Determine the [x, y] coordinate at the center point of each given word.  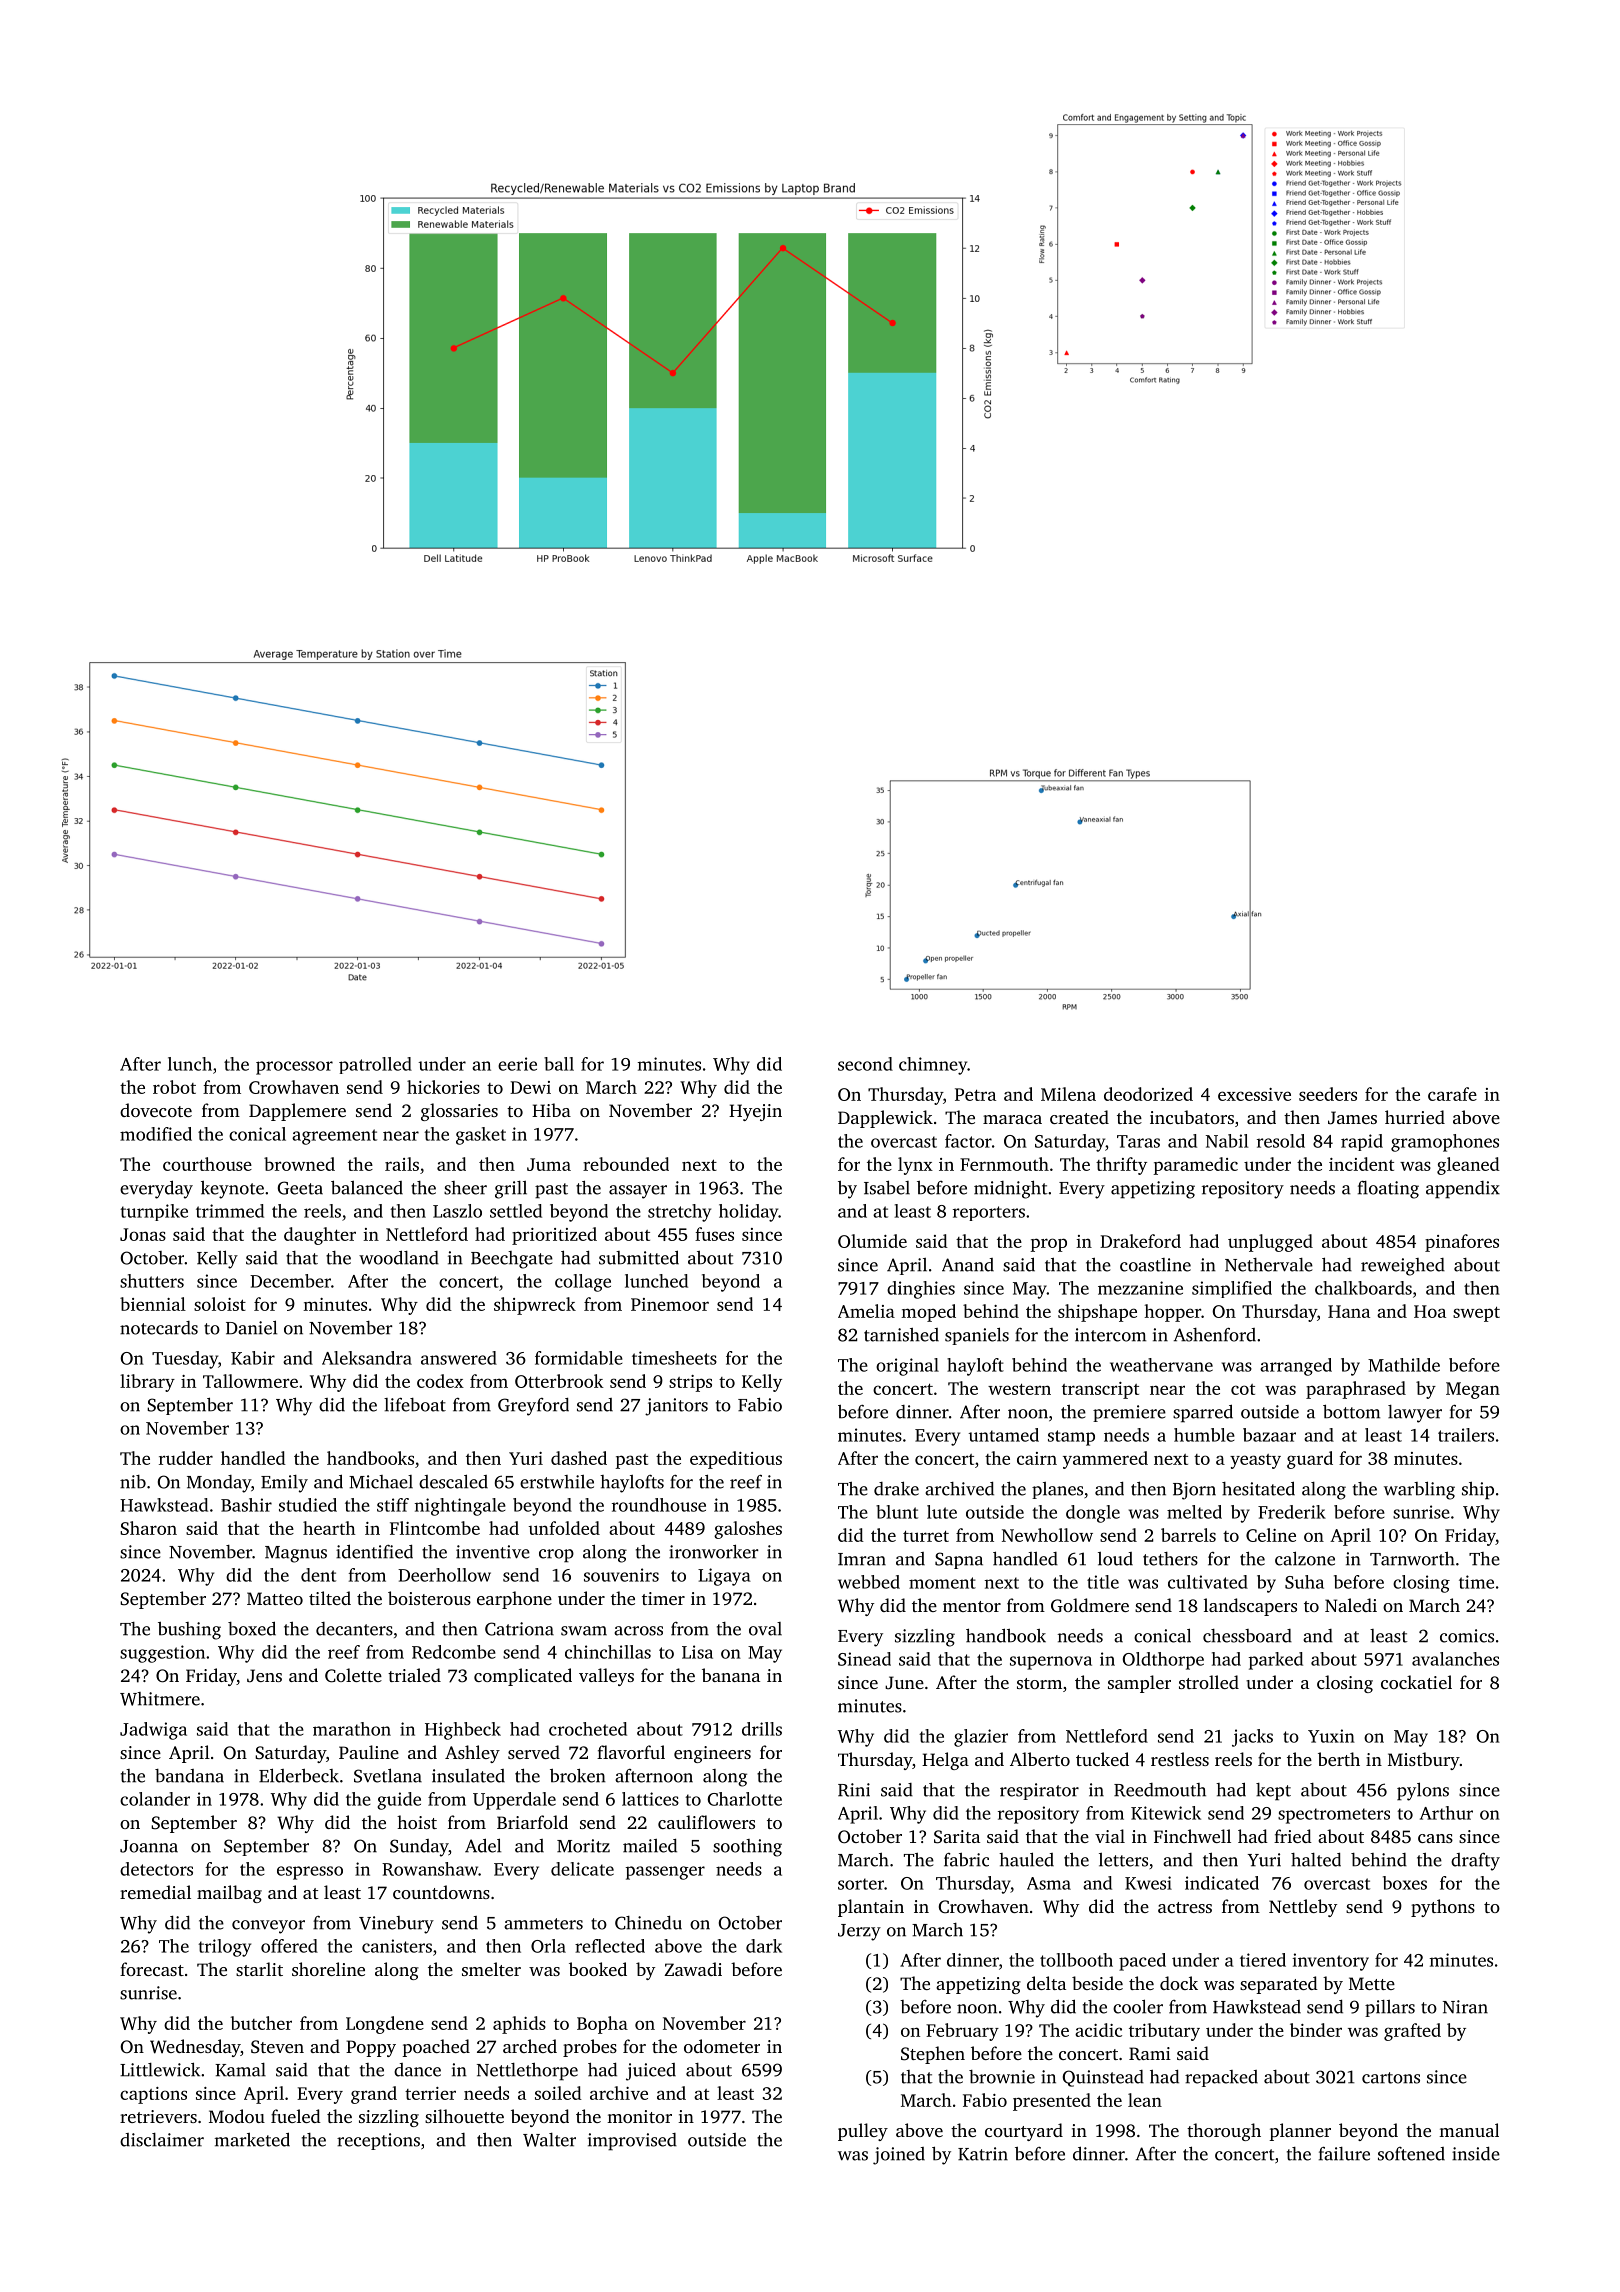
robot [174, 1087]
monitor [639, 2116]
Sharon [148, 1528]
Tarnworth [1412, 1559]
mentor [972, 1606]
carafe [1452, 1094]
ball [559, 1064]
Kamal [240, 2070]
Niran [1465, 2007]
